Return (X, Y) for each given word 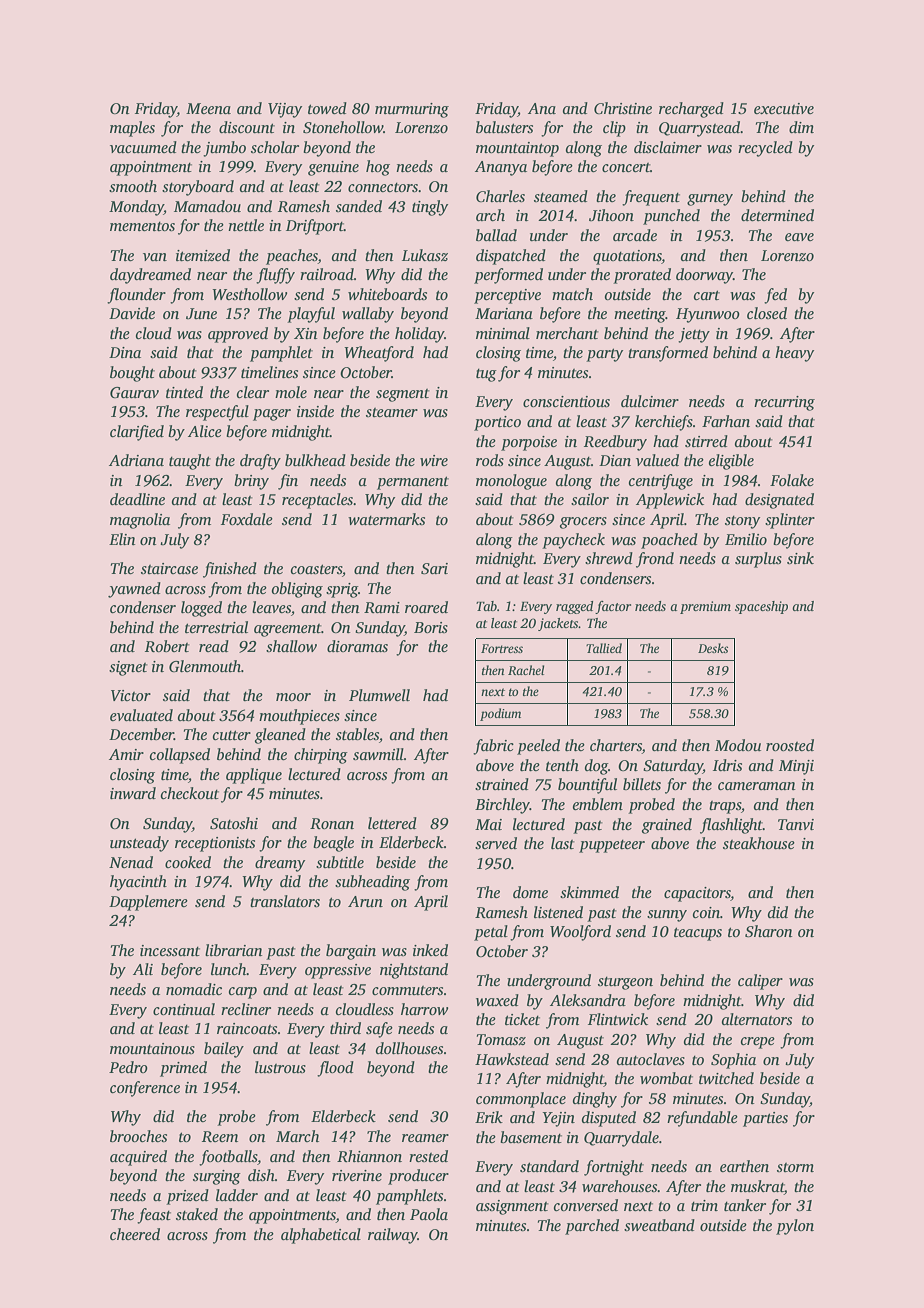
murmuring (412, 110)
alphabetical (321, 1236)
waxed (497, 1000)
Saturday (673, 767)
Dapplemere (148, 903)
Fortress (502, 648)
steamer (392, 412)
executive (784, 108)
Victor (131, 695)
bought (132, 374)
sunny (667, 916)
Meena (208, 108)
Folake (792, 480)
